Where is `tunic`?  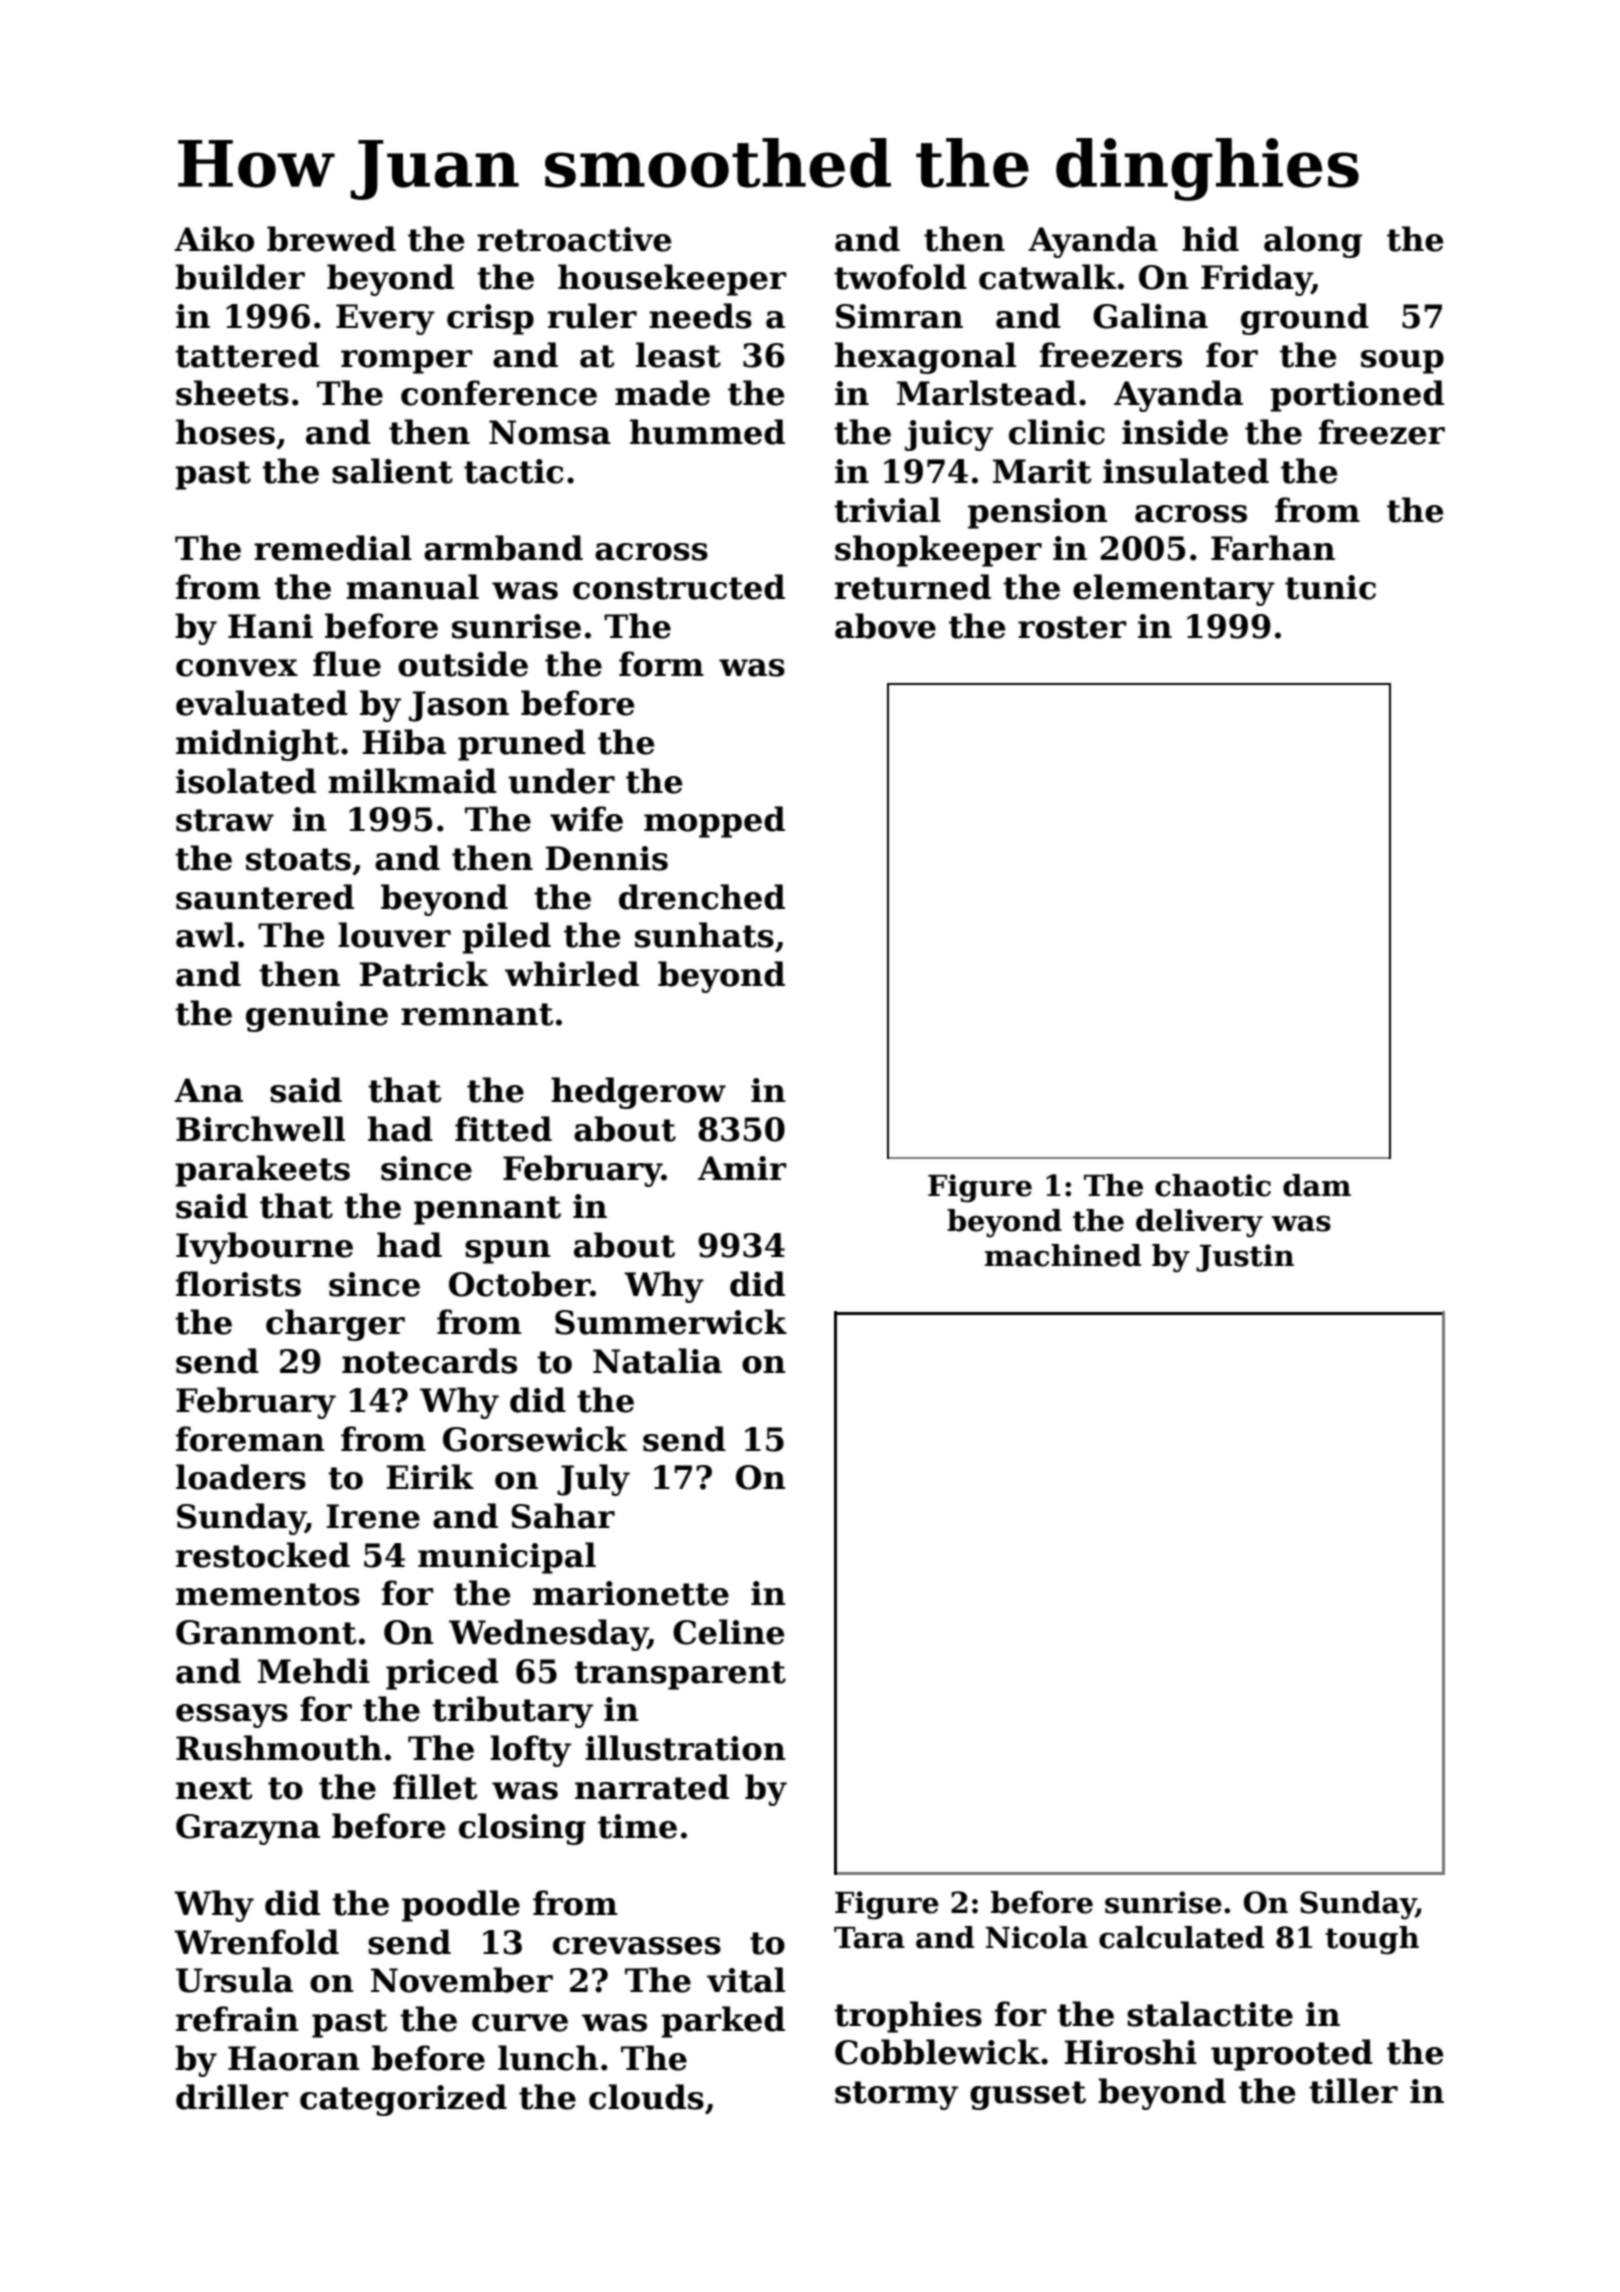
tunic is located at coordinates (1330, 587).
